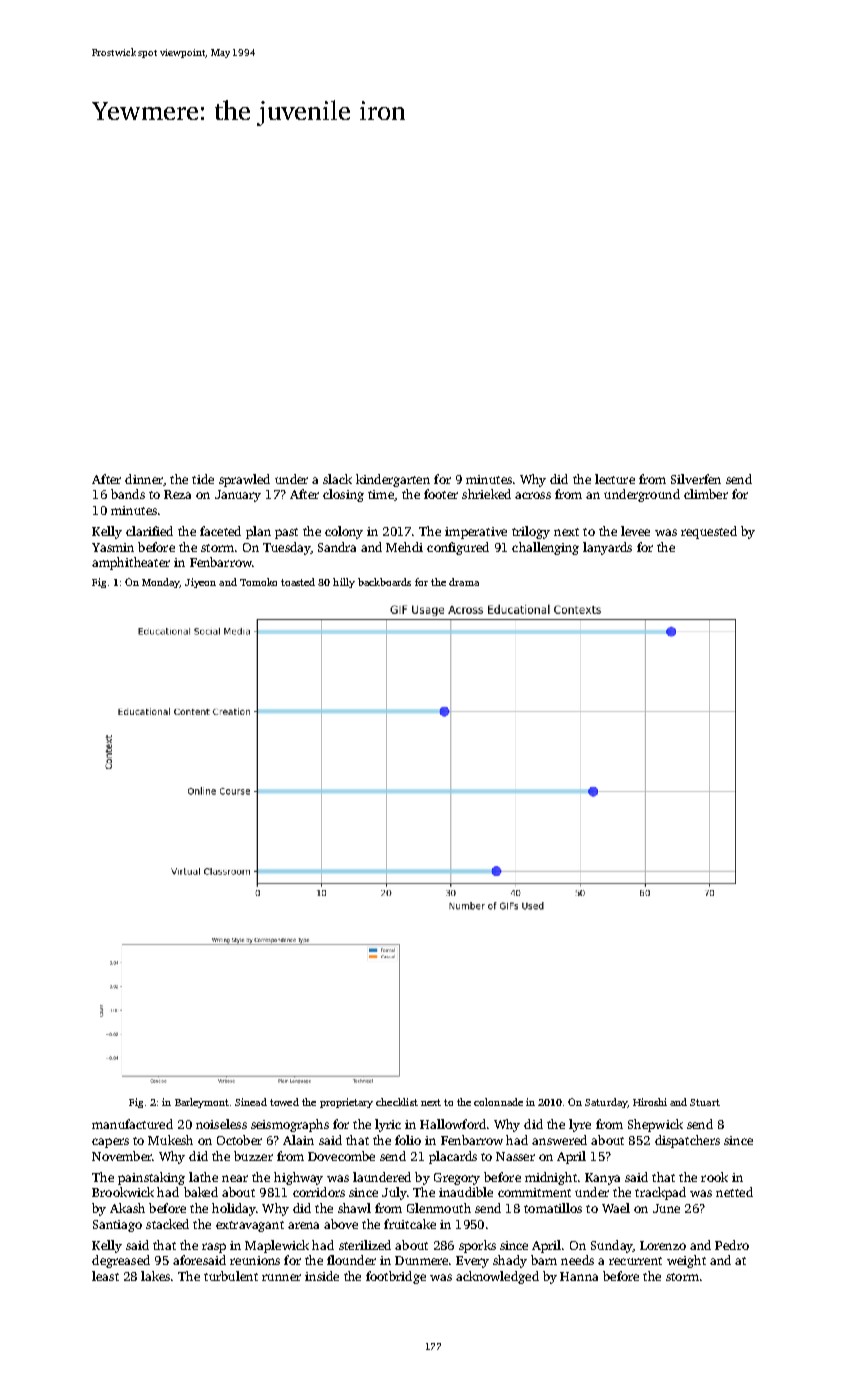 The image size is (849, 1400). What do you see at coordinates (344, 583) in the screenshot?
I see `hilly` at bounding box center [344, 583].
